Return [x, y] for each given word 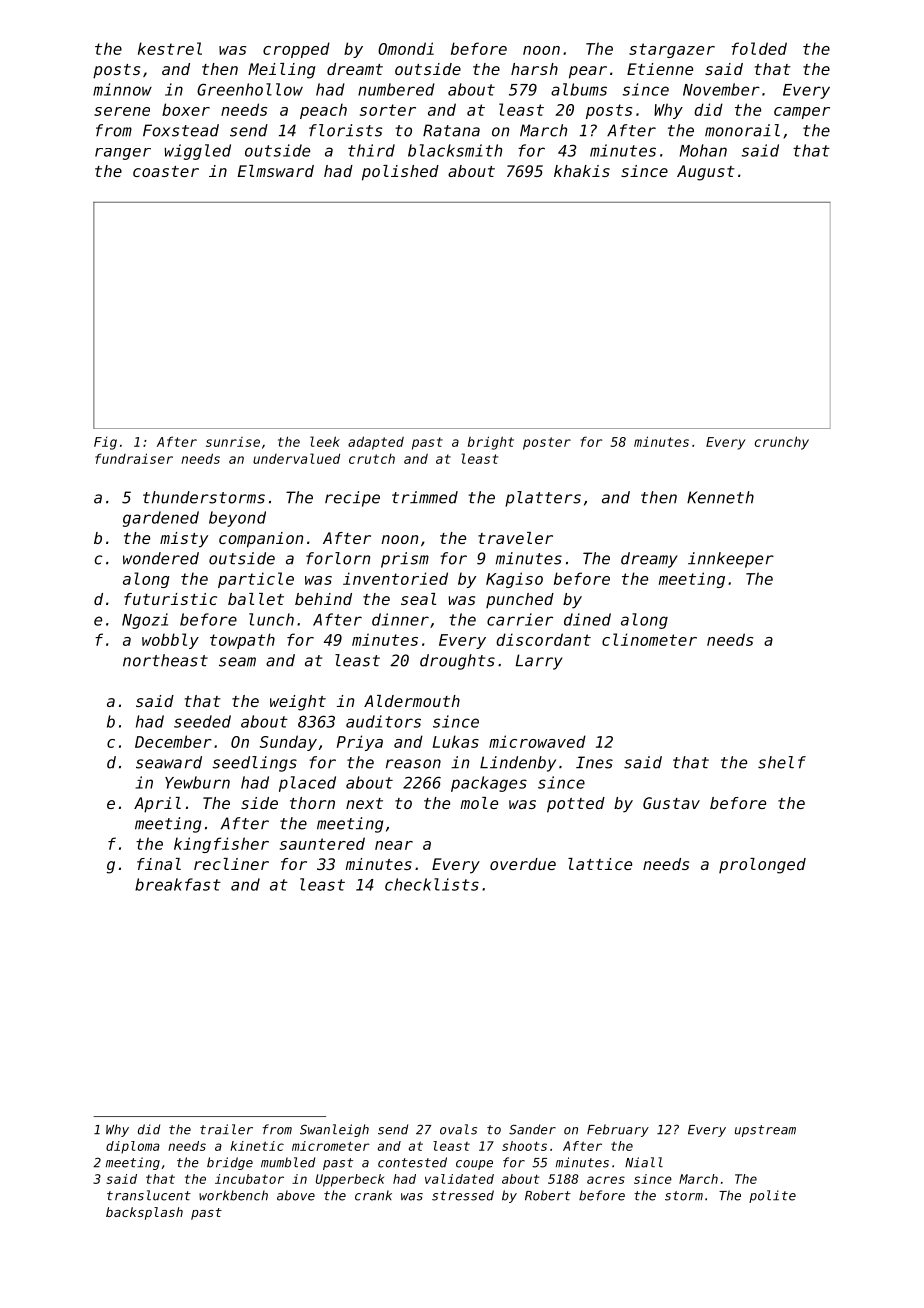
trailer [226, 1129]
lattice [600, 864]
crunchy [782, 443]
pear [588, 72]
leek [325, 441]
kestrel [170, 48]
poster [547, 443]
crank [373, 1195]
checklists [432, 884]
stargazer [672, 50]
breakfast [178, 884]
